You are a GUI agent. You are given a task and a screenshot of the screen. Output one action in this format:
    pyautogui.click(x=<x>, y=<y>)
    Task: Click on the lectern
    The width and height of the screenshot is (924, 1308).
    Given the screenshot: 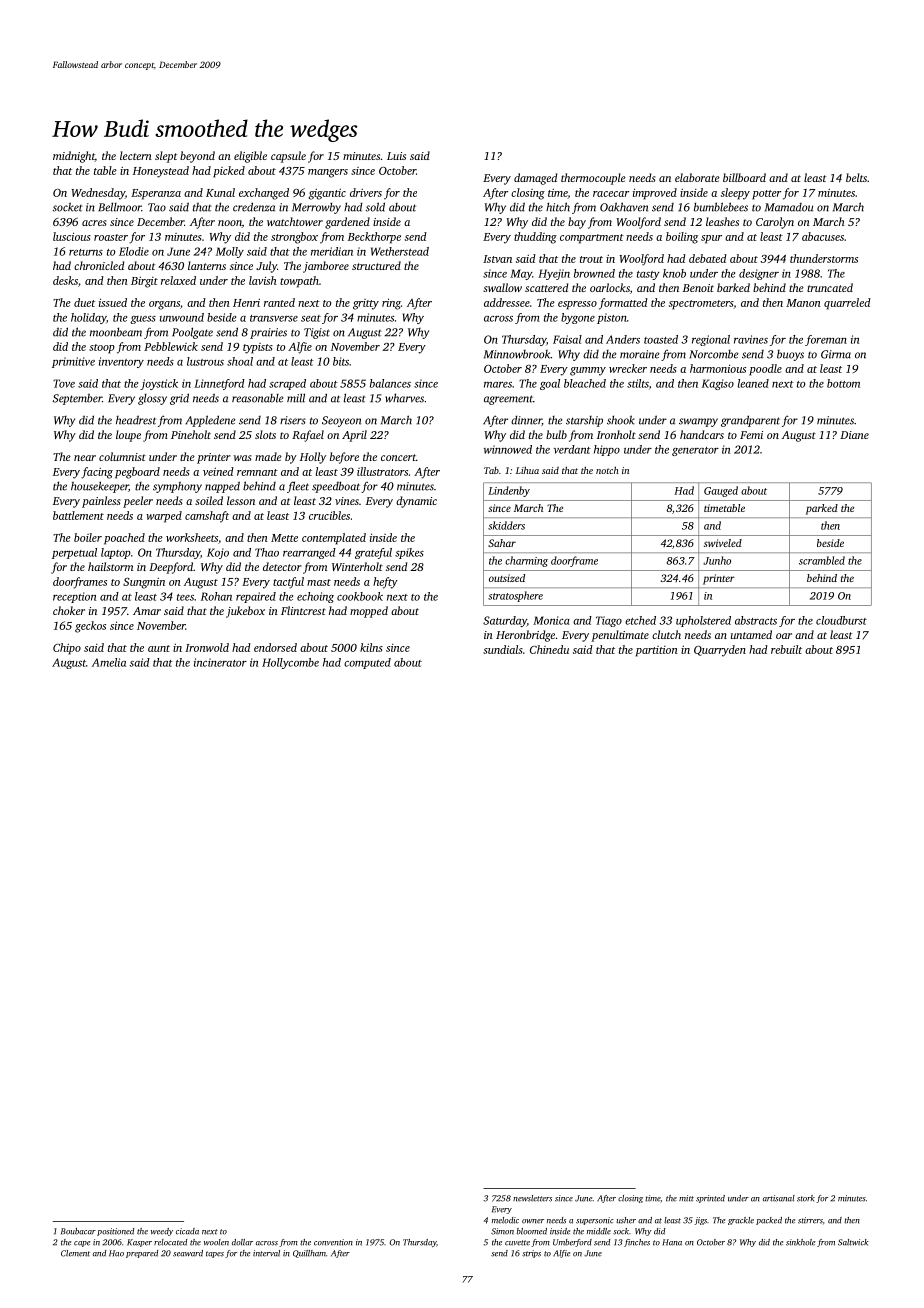 What is the action you would take?
    pyautogui.click(x=136, y=155)
